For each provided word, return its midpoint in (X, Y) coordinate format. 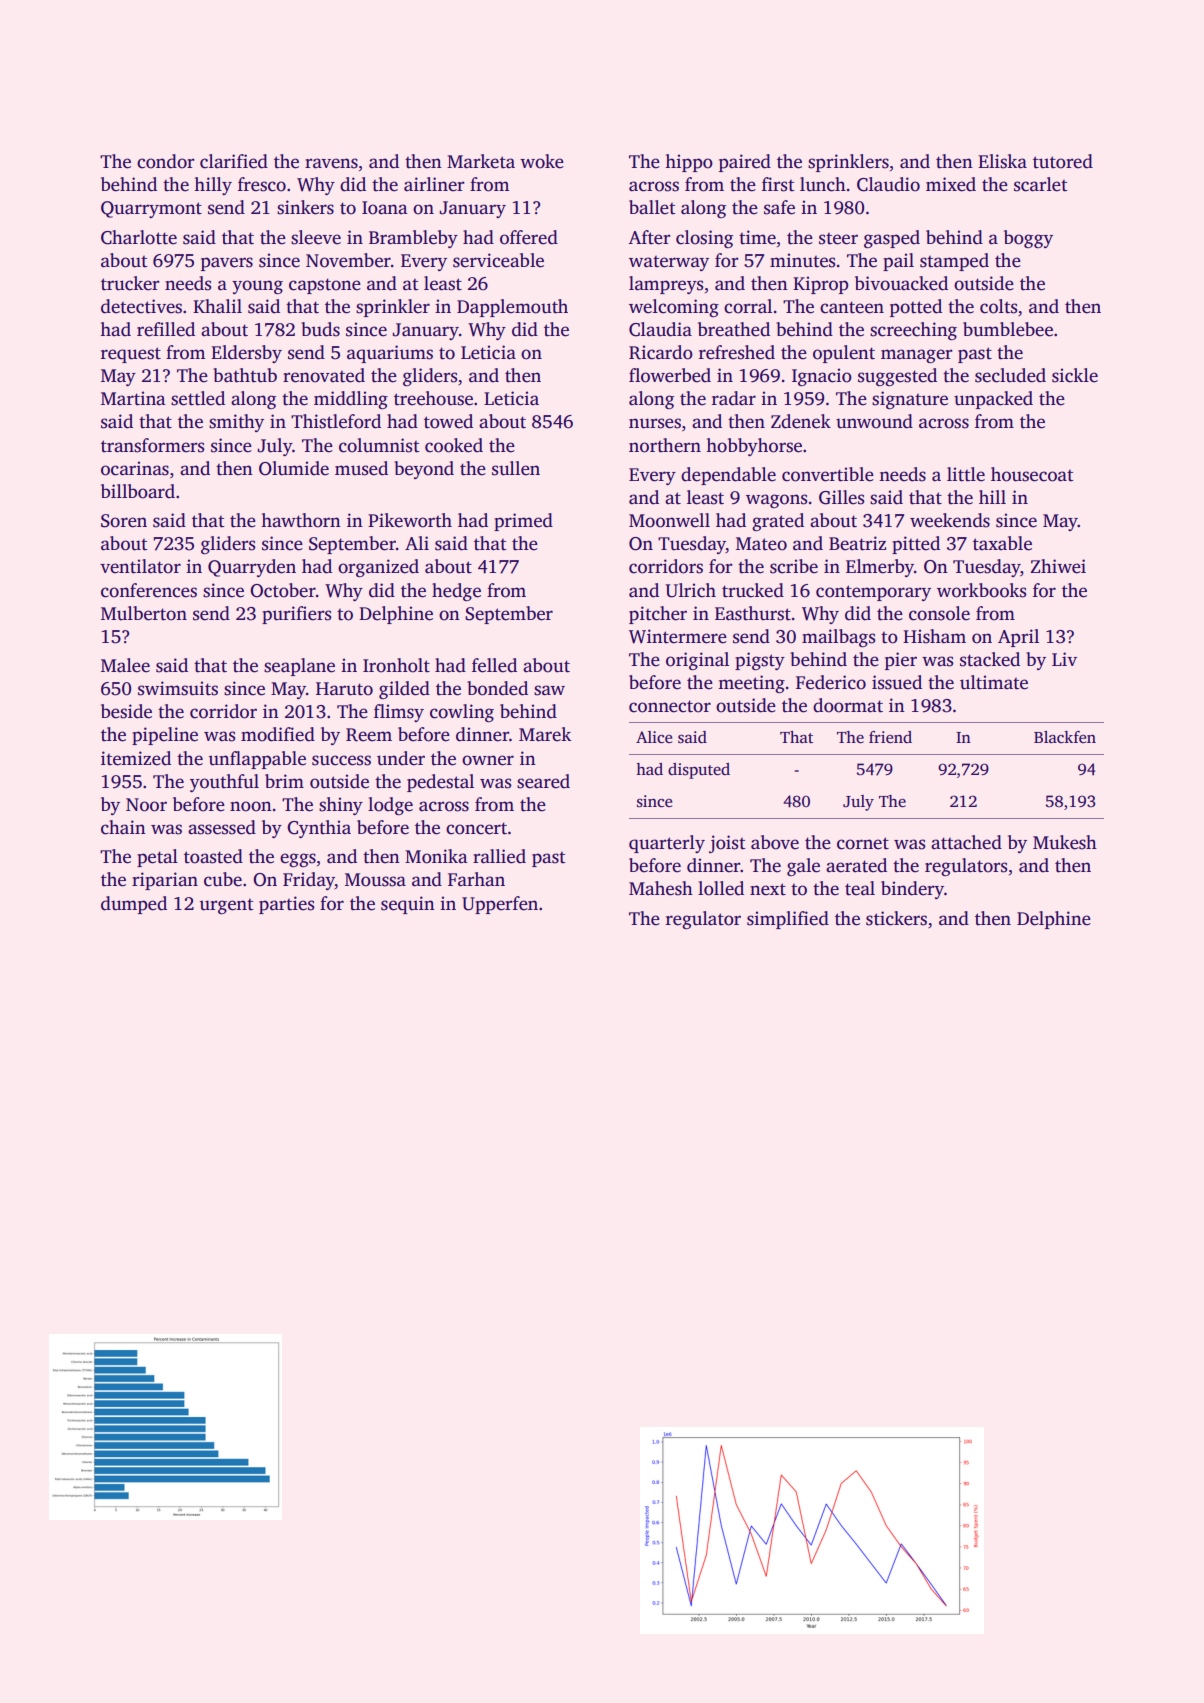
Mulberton (144, 613)
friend (890, 737)
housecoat (1032, 474)
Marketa (481, 161)
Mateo (761, 544)
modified (278, 734)
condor (166, 161)
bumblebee (1008, 329)
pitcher (658, 615)
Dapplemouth (512, 308)
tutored (1063, 161)
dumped (134, 905)
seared (543, 781)
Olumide (294, 468)
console (939, 613)
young (257, 287)
